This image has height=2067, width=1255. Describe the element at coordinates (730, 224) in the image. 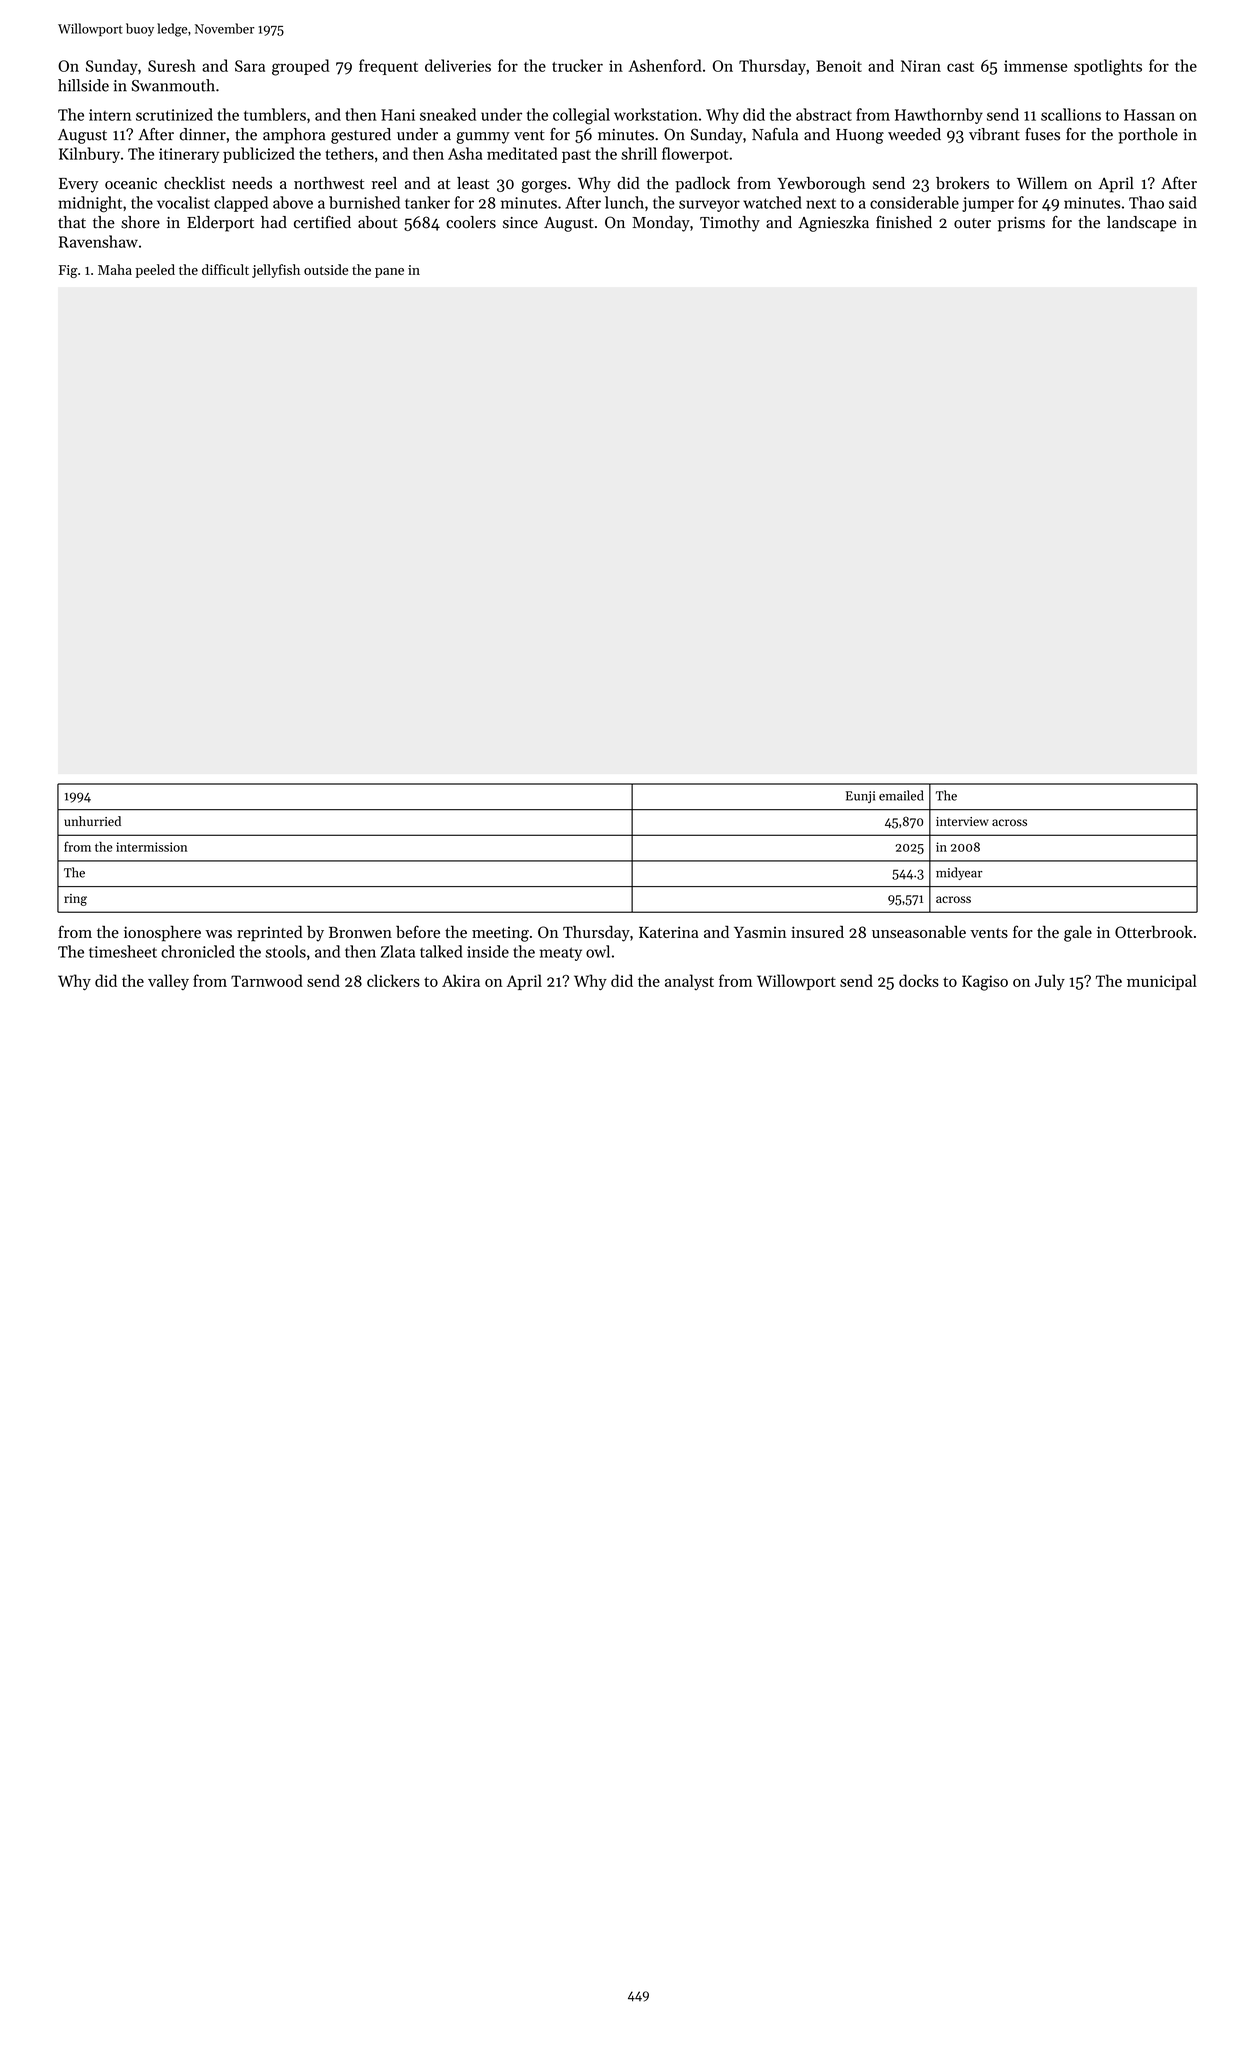

I see `Timothy` at that location.
